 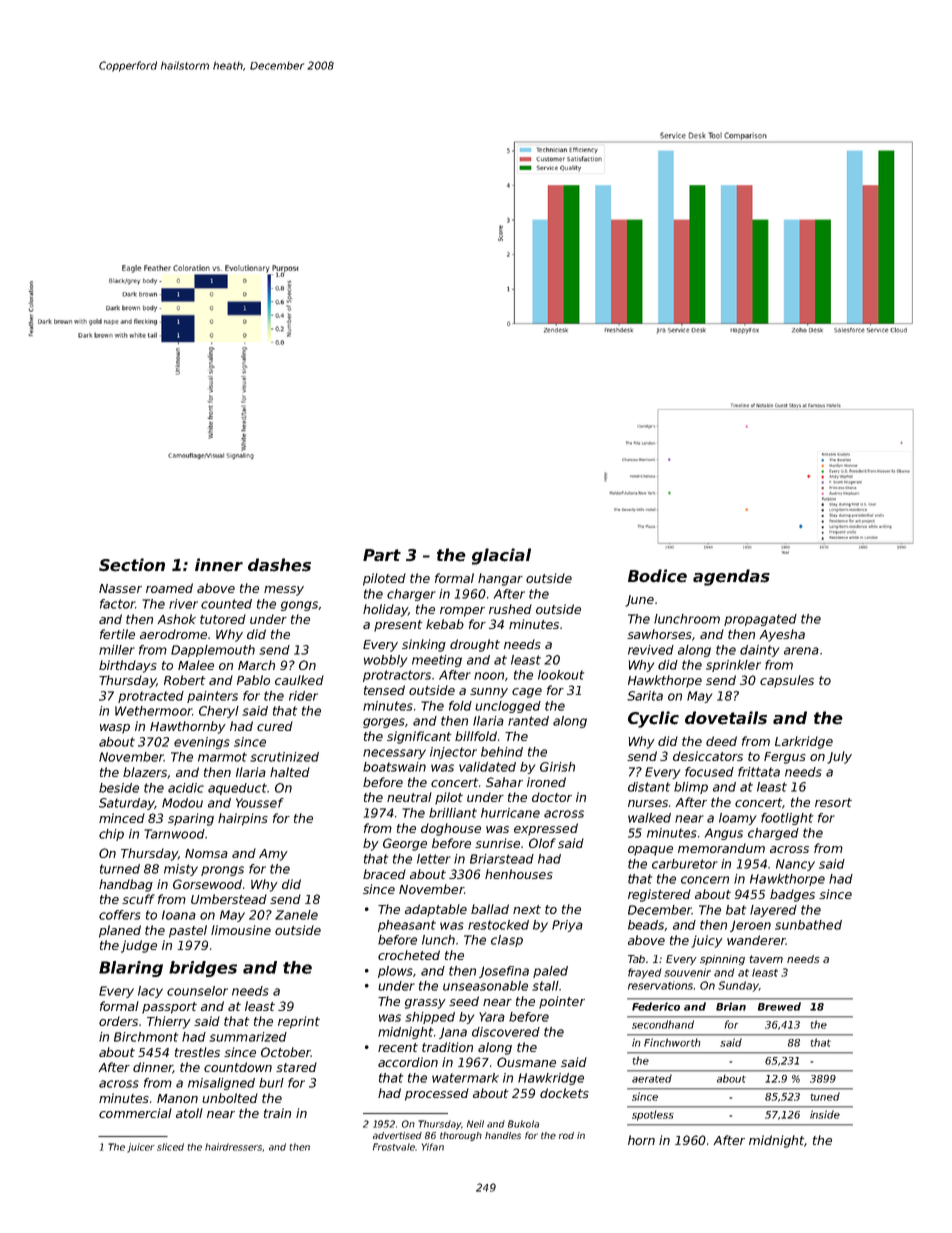 What do you see at coordinates (672, 1042) in the page?
I see `Finchworth` at bounding box center [672, 1042].
